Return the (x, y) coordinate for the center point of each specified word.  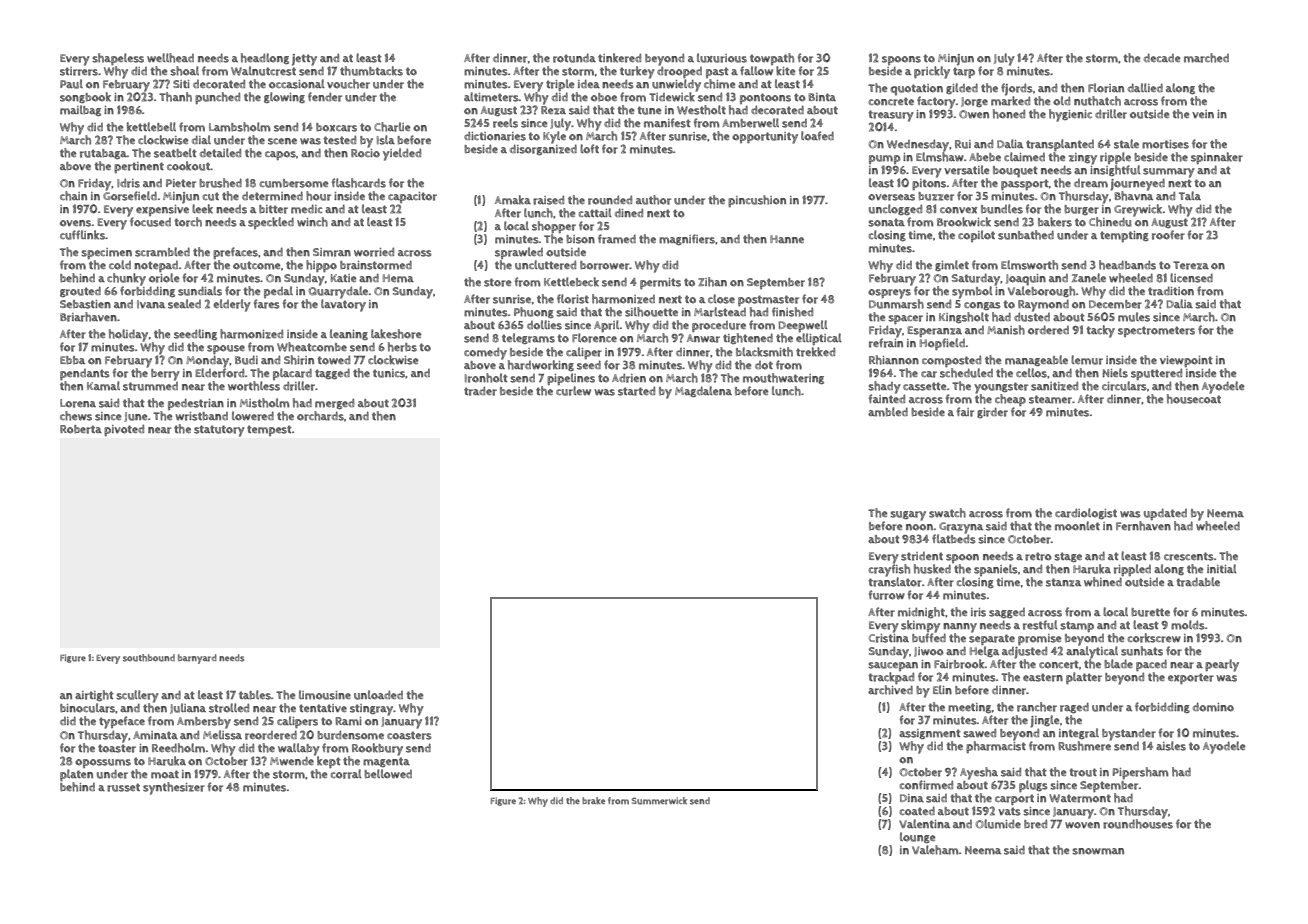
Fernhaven (1143, 526)
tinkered (619, 58)
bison (580, 239)
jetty (304, 60)
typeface (122, 722)
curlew (573, 391)
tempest (269, 430)
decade (1162, 57)
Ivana (151, 304)
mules (1134, 317)
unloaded (378, 695)
